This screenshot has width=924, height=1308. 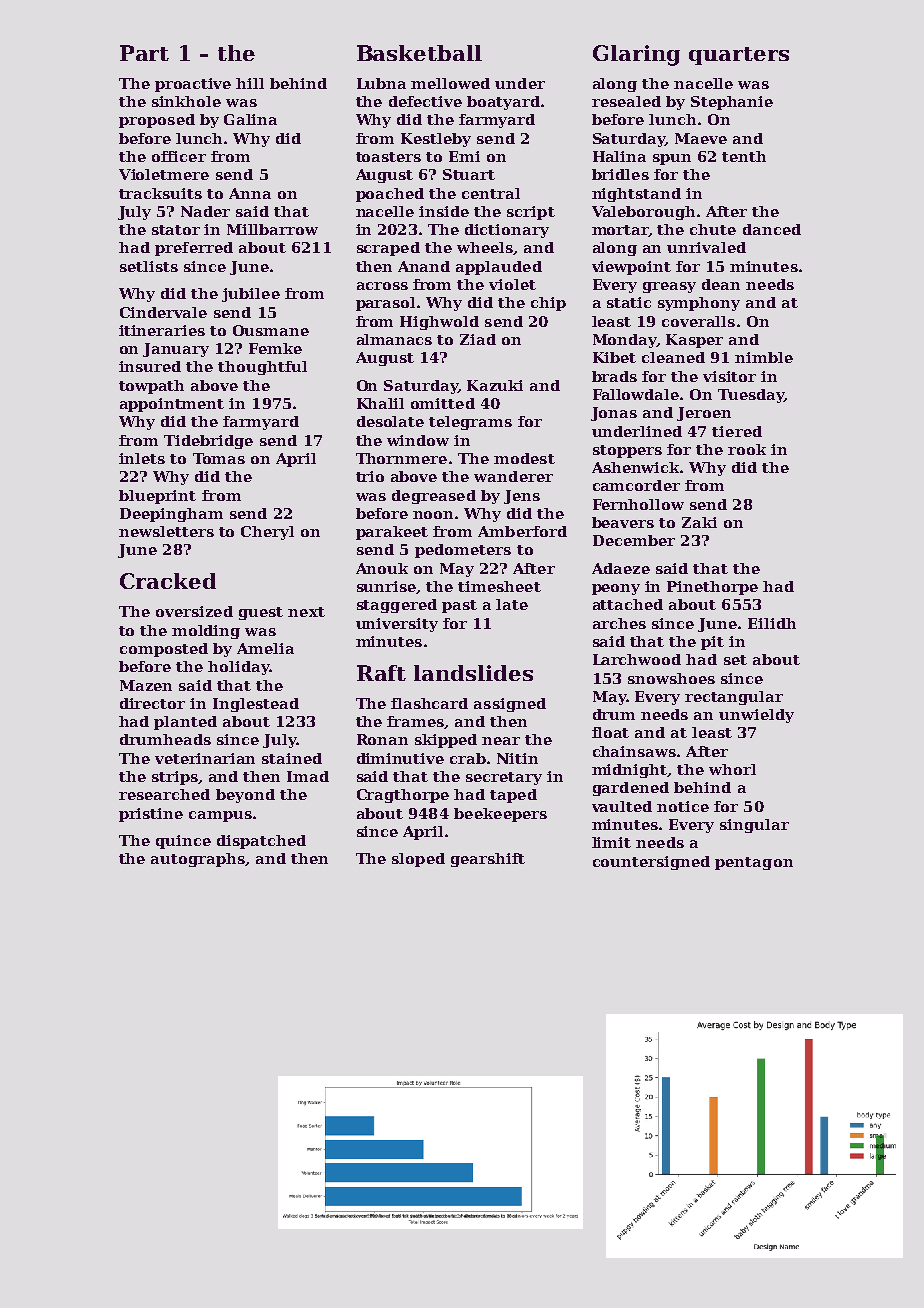 What do you see at coordinates (548, 304) in the screenshot?
I see `chip` at bounding box center [548, 304].
